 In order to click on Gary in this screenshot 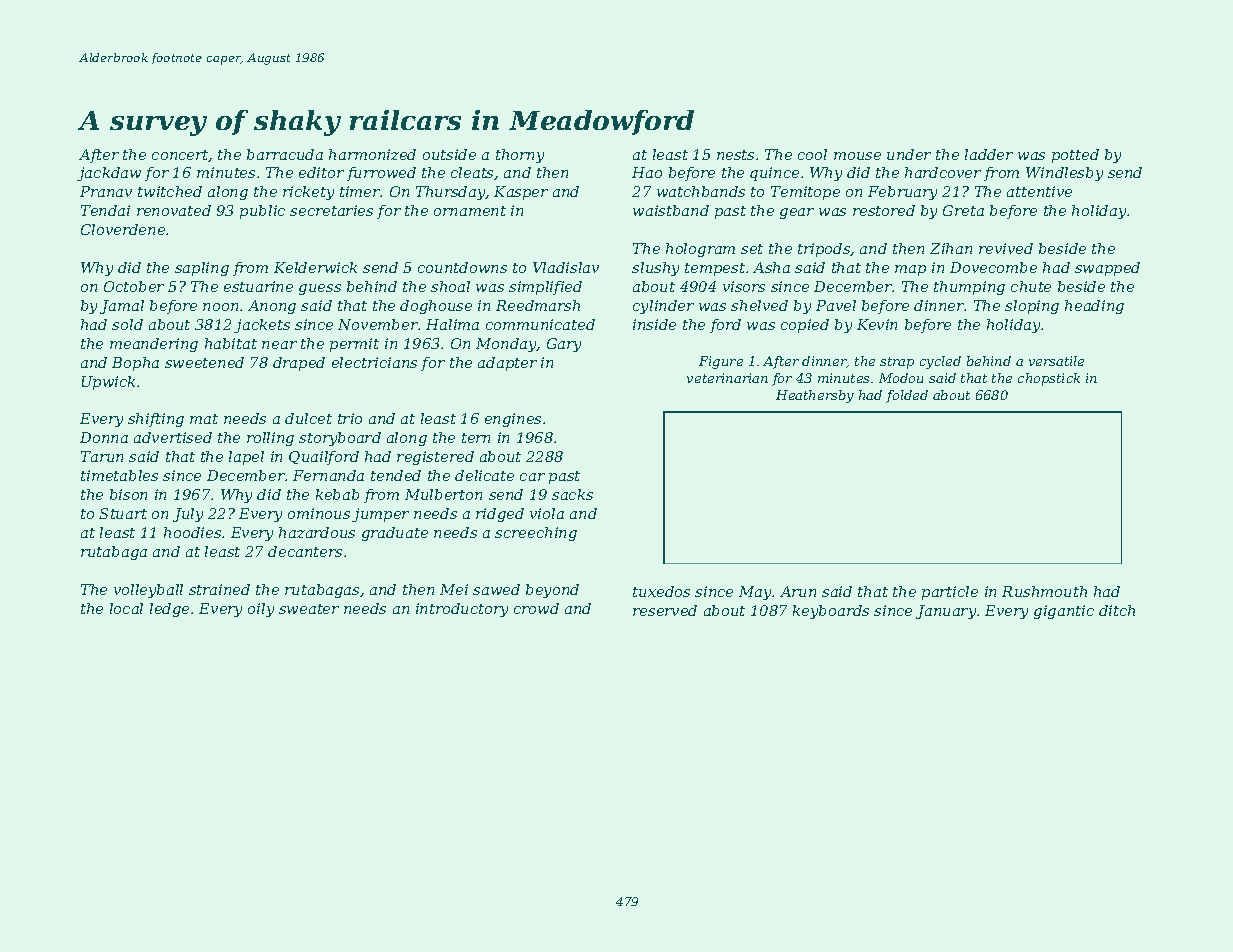, I will do `click(564, 345)`.
